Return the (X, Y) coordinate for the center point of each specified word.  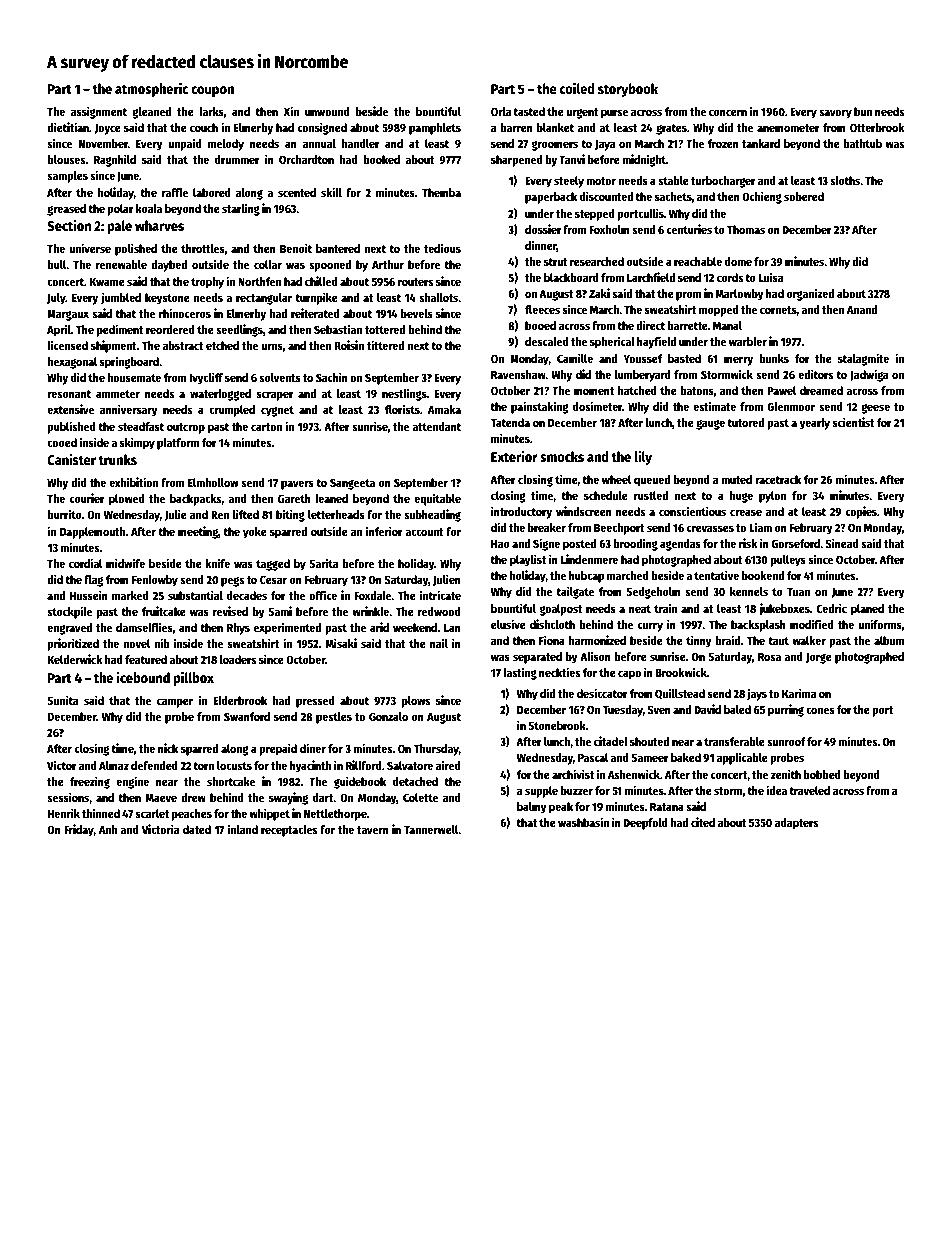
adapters (796, 824)
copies (861, 512)
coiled (577, 88)
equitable (437, 499)
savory (835, 114)
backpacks (196, 500)
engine (132, 782)
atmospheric (151, 89)
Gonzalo (388, 716)
